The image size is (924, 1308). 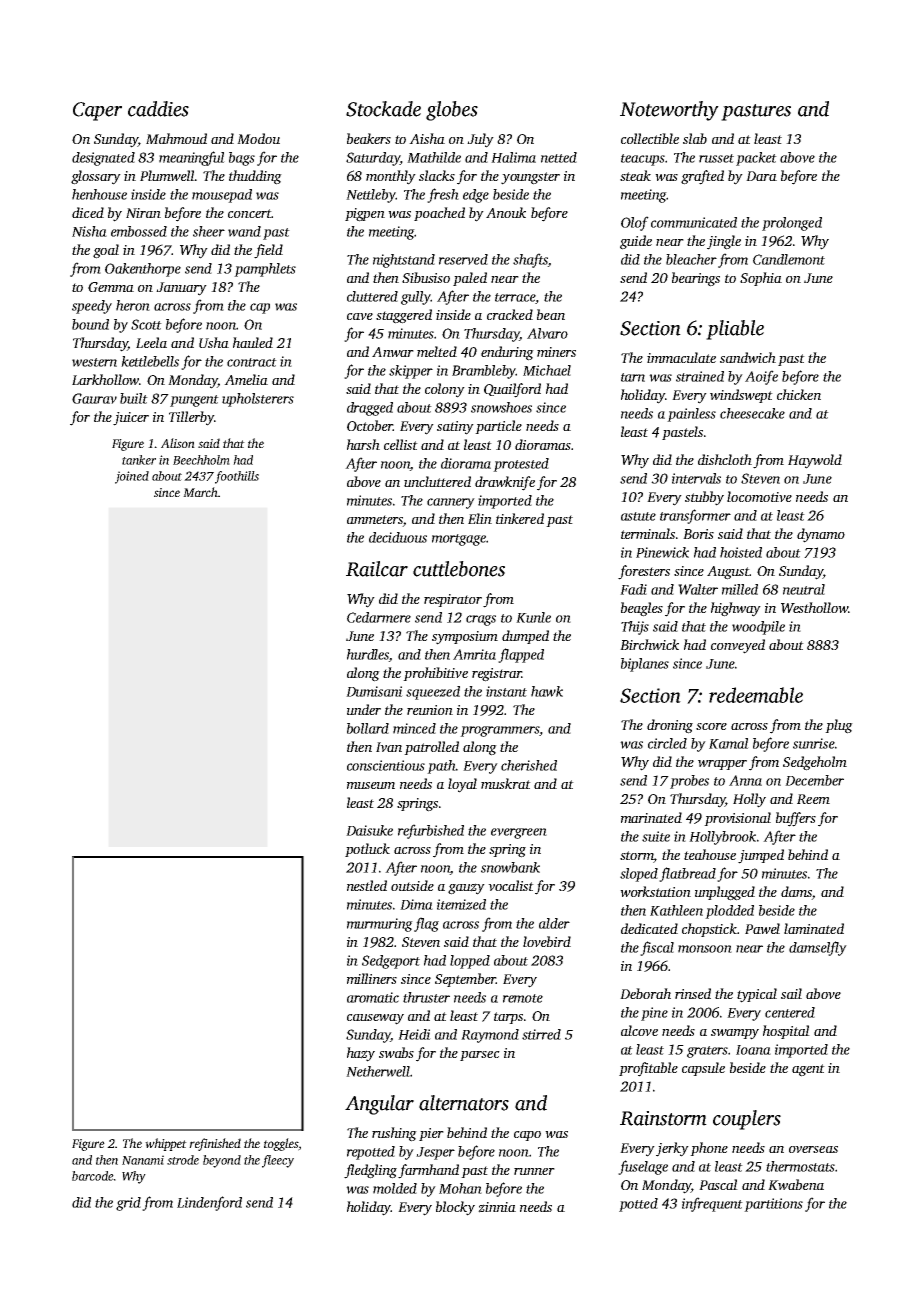 What do you see at coordinates (404, 261) in the page?
I see `nightstand` at bounding box center [404, 261].
